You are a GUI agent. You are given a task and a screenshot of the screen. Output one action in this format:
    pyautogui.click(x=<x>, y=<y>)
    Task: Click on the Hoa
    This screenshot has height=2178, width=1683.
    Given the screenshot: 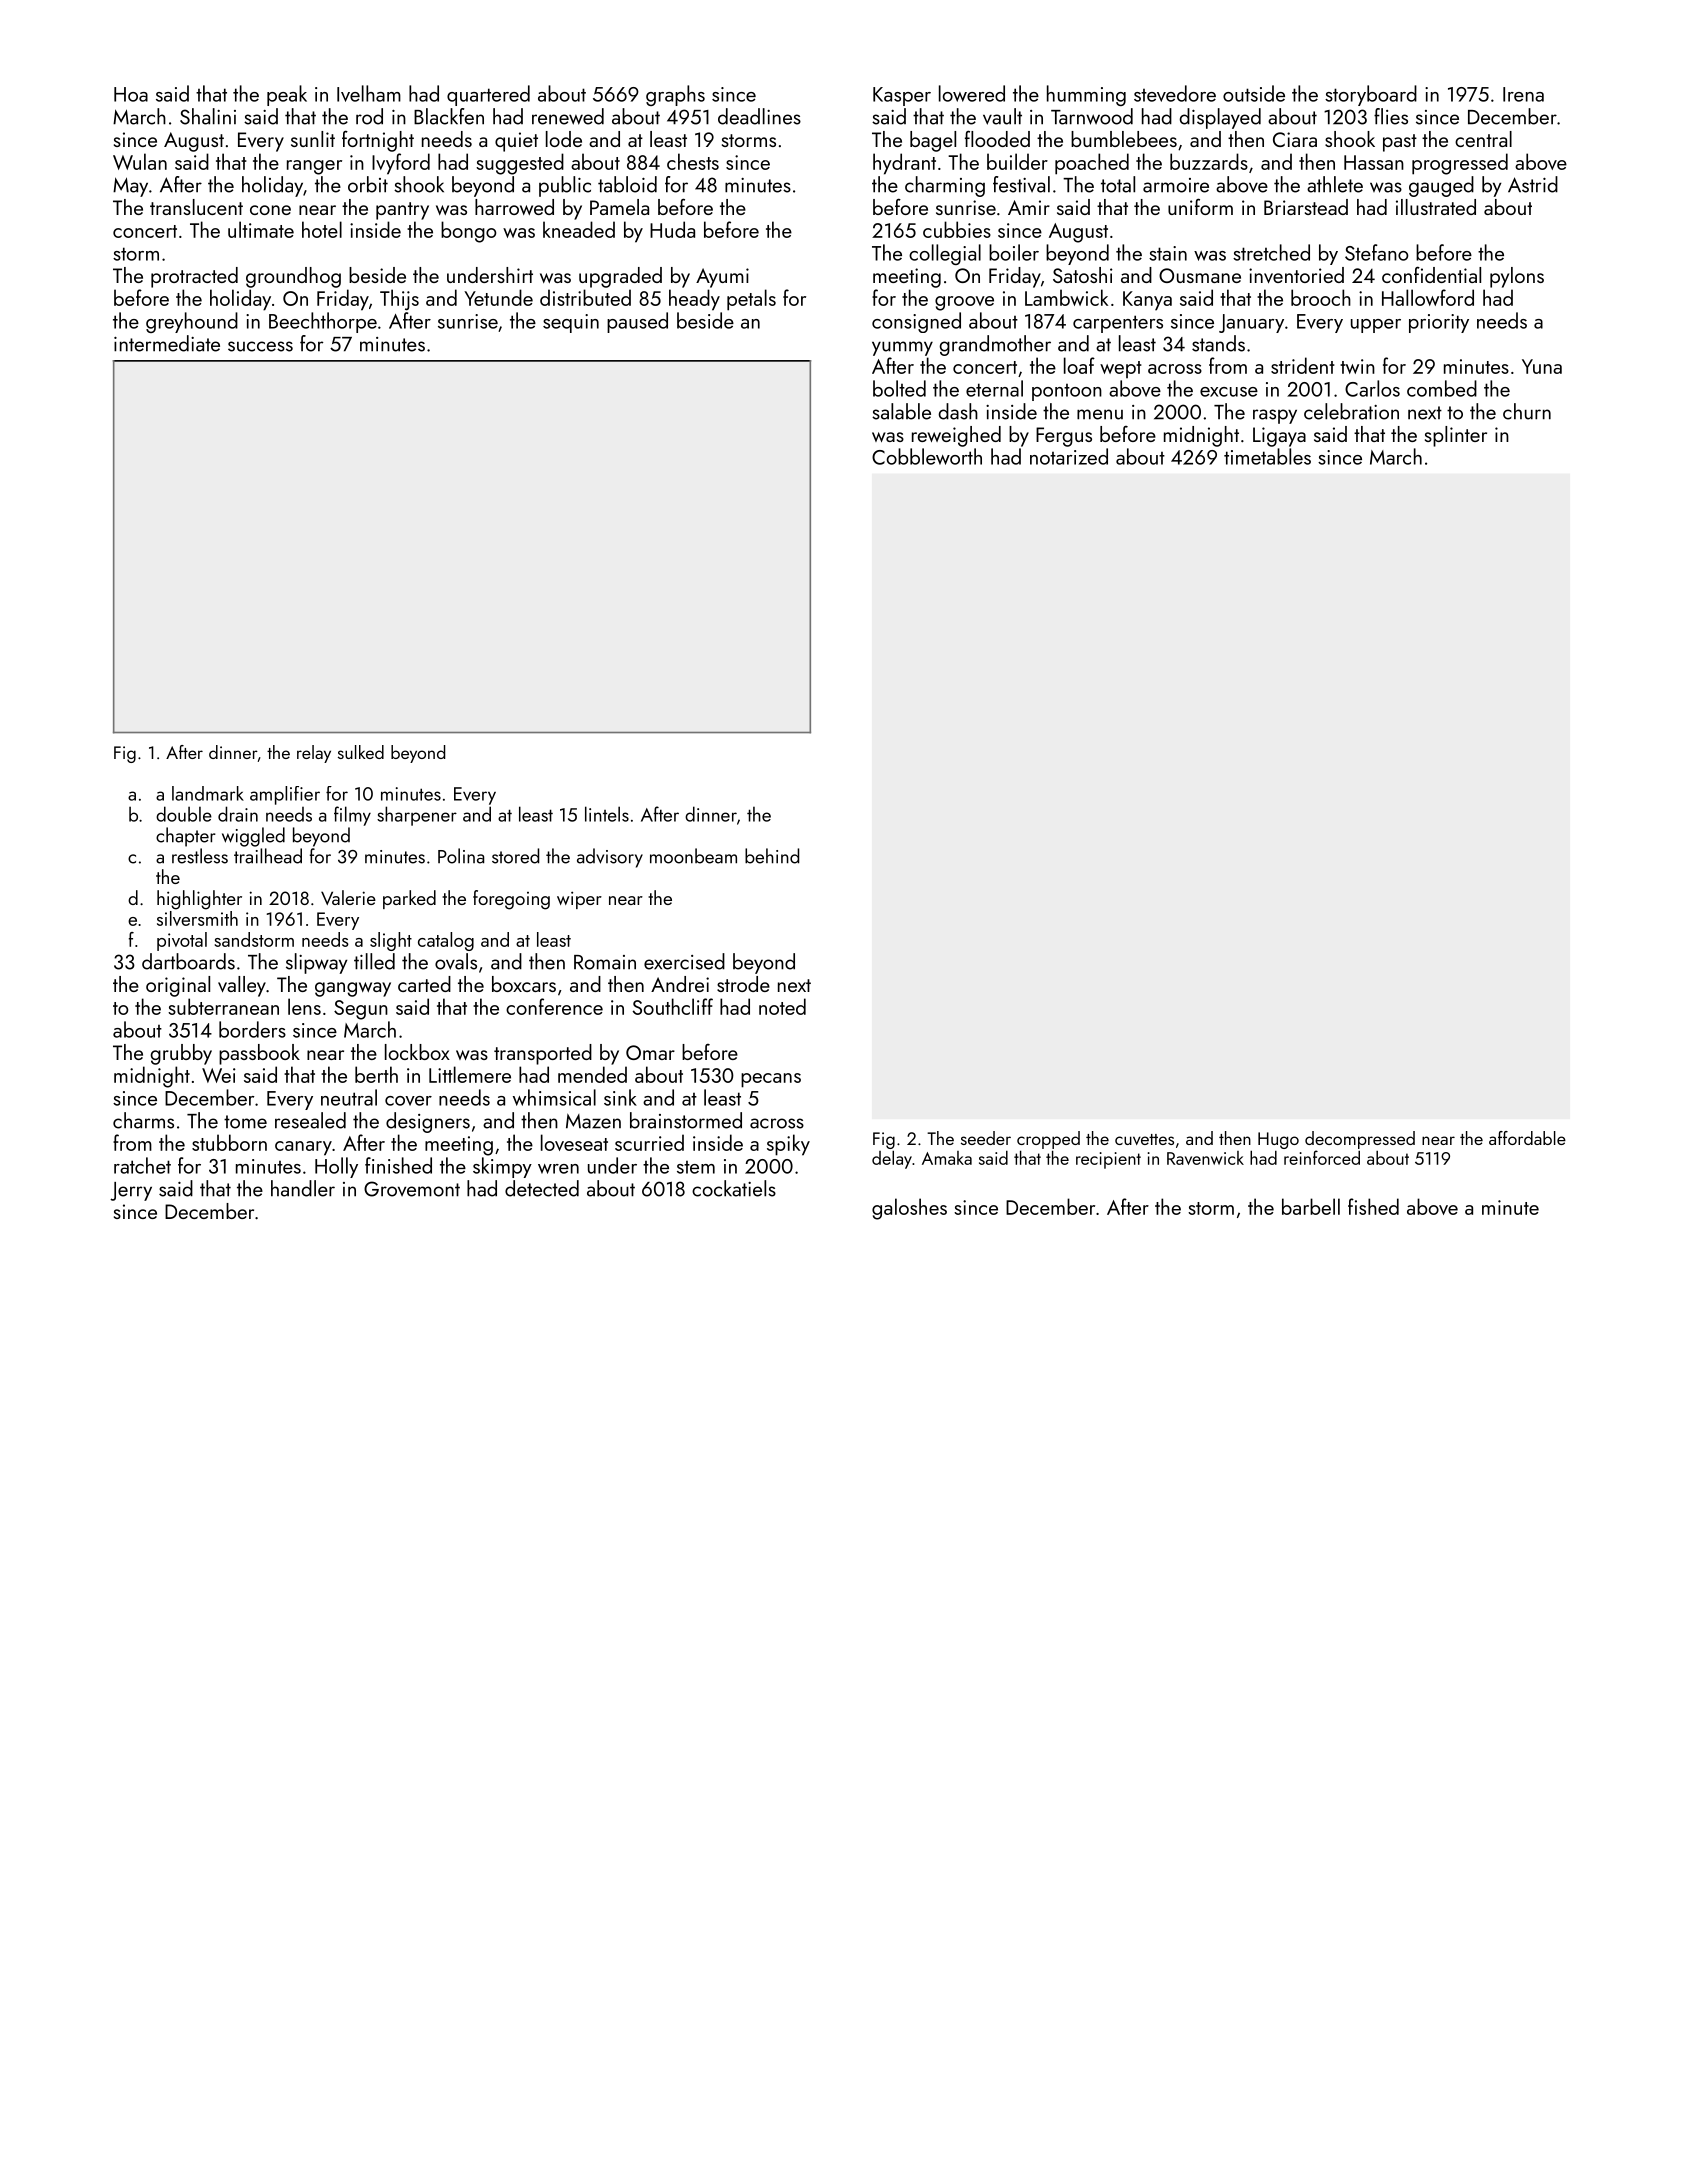 What is the action you would take?
    pyautogui.click(x=131, y=94)
